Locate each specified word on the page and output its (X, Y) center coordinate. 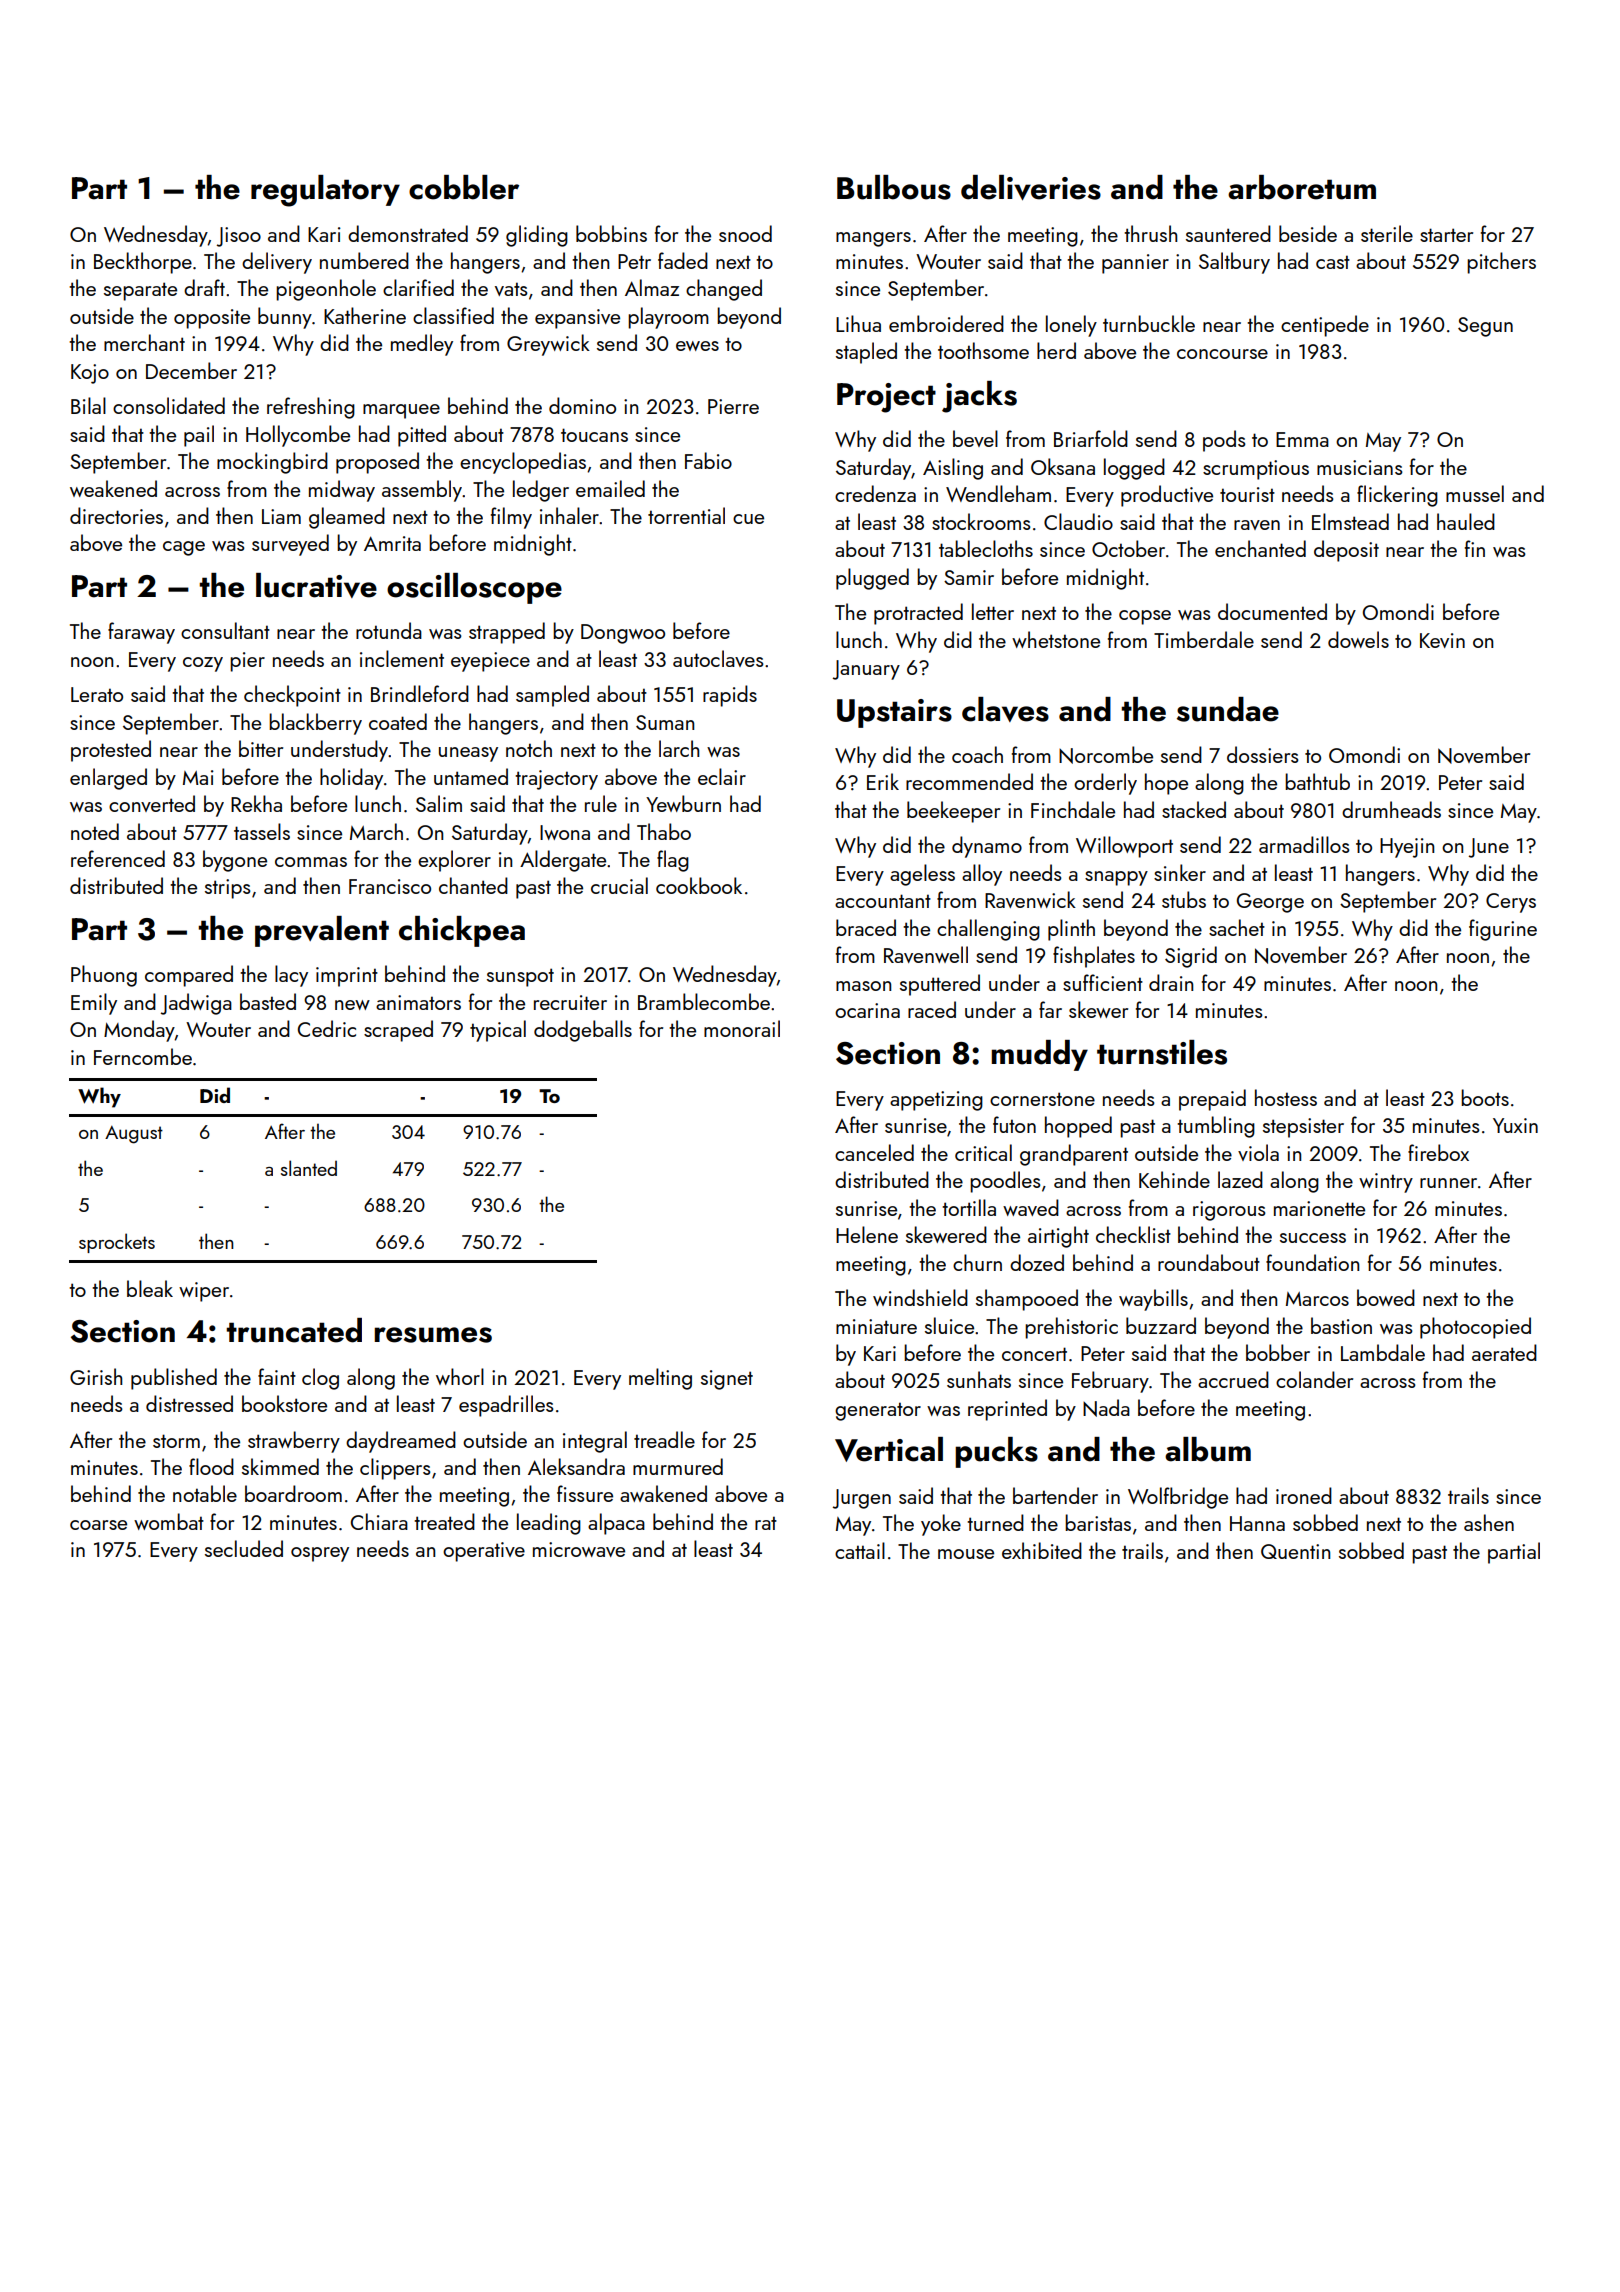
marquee (401, 411)
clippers (395, 1469)
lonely (1071, 326)
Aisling (953, 469)
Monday (139, 1031)
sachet (1237, 927)
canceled (874, 1152)
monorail (742, 1028)
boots (1485, 1097)
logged (1134, 469)
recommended (969, 781)
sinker (1180, 872)
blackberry (315, 724)
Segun (1485, 327)
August (134, 1135)
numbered (364, 260)
